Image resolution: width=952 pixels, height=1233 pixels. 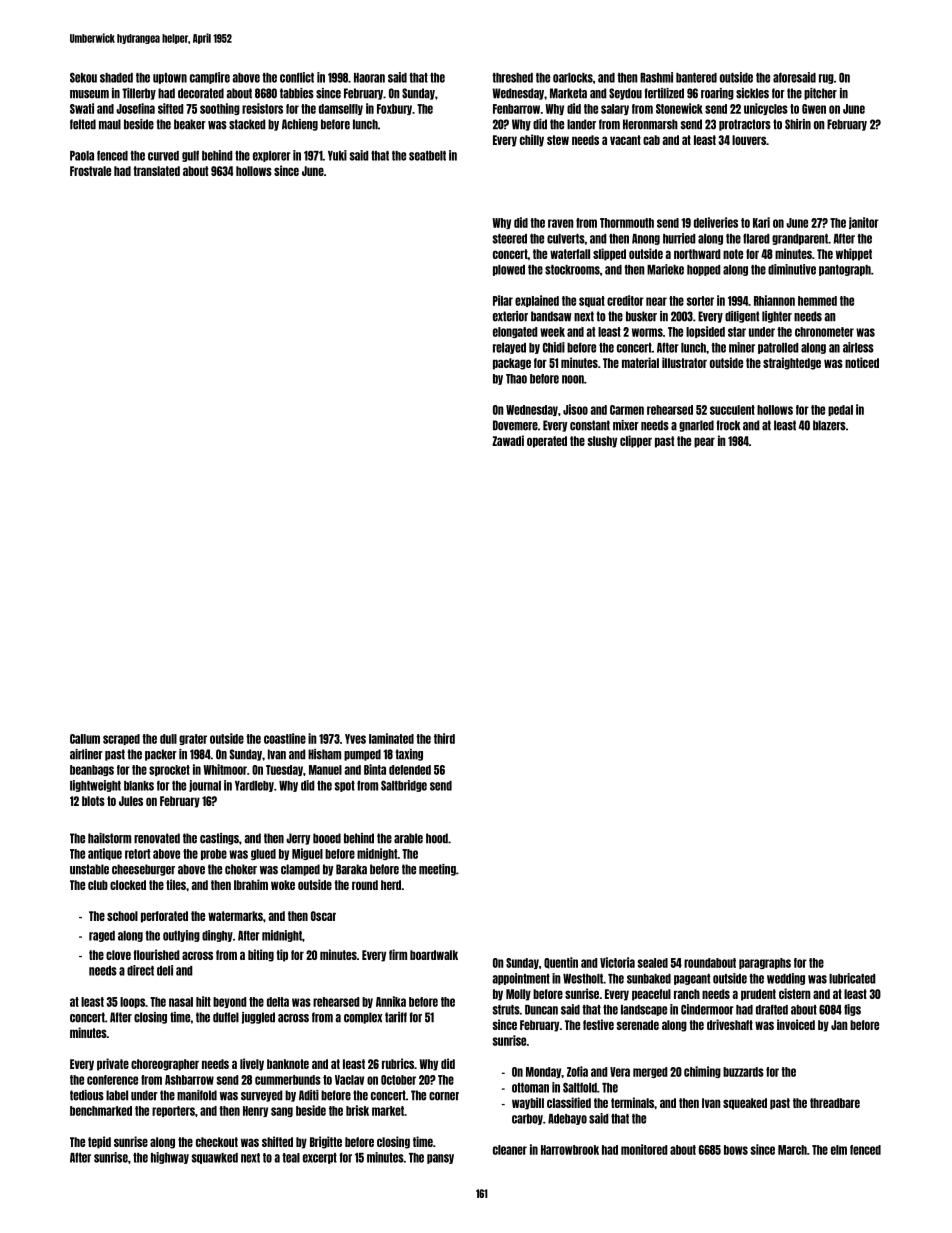 I want to click on defended, so click(x=410, y=770).
